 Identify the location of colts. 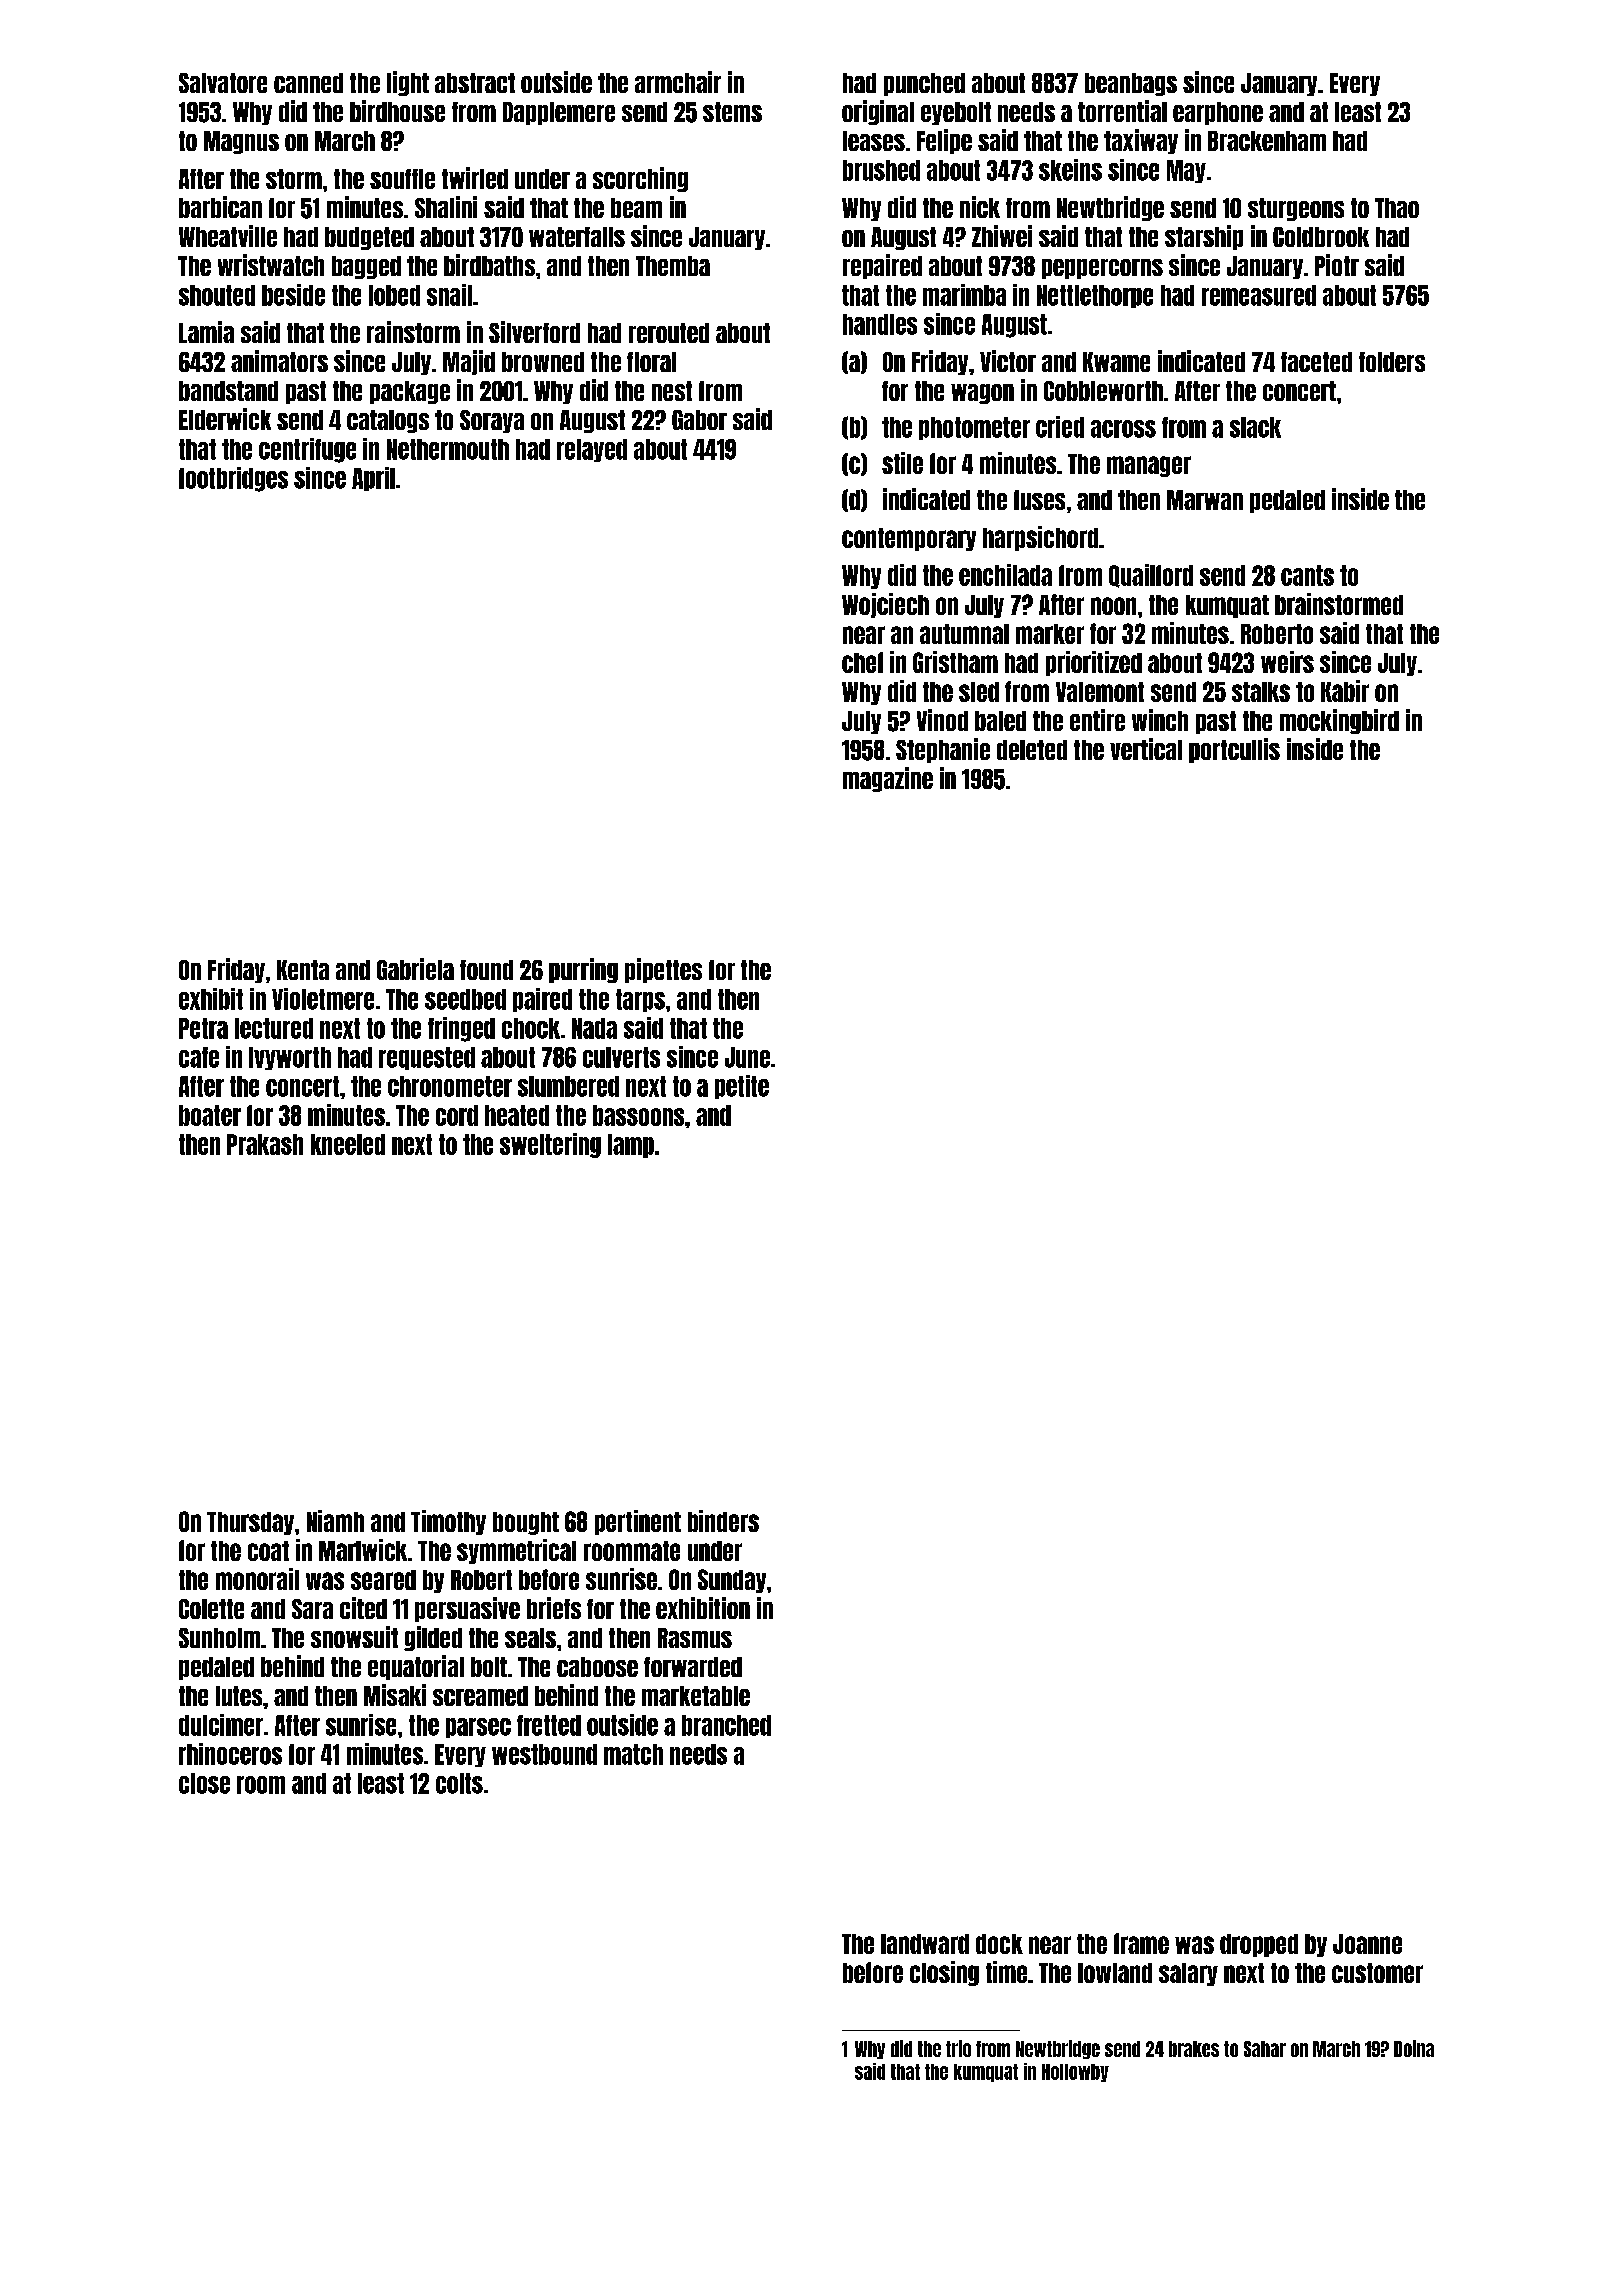
(459, 1783).
